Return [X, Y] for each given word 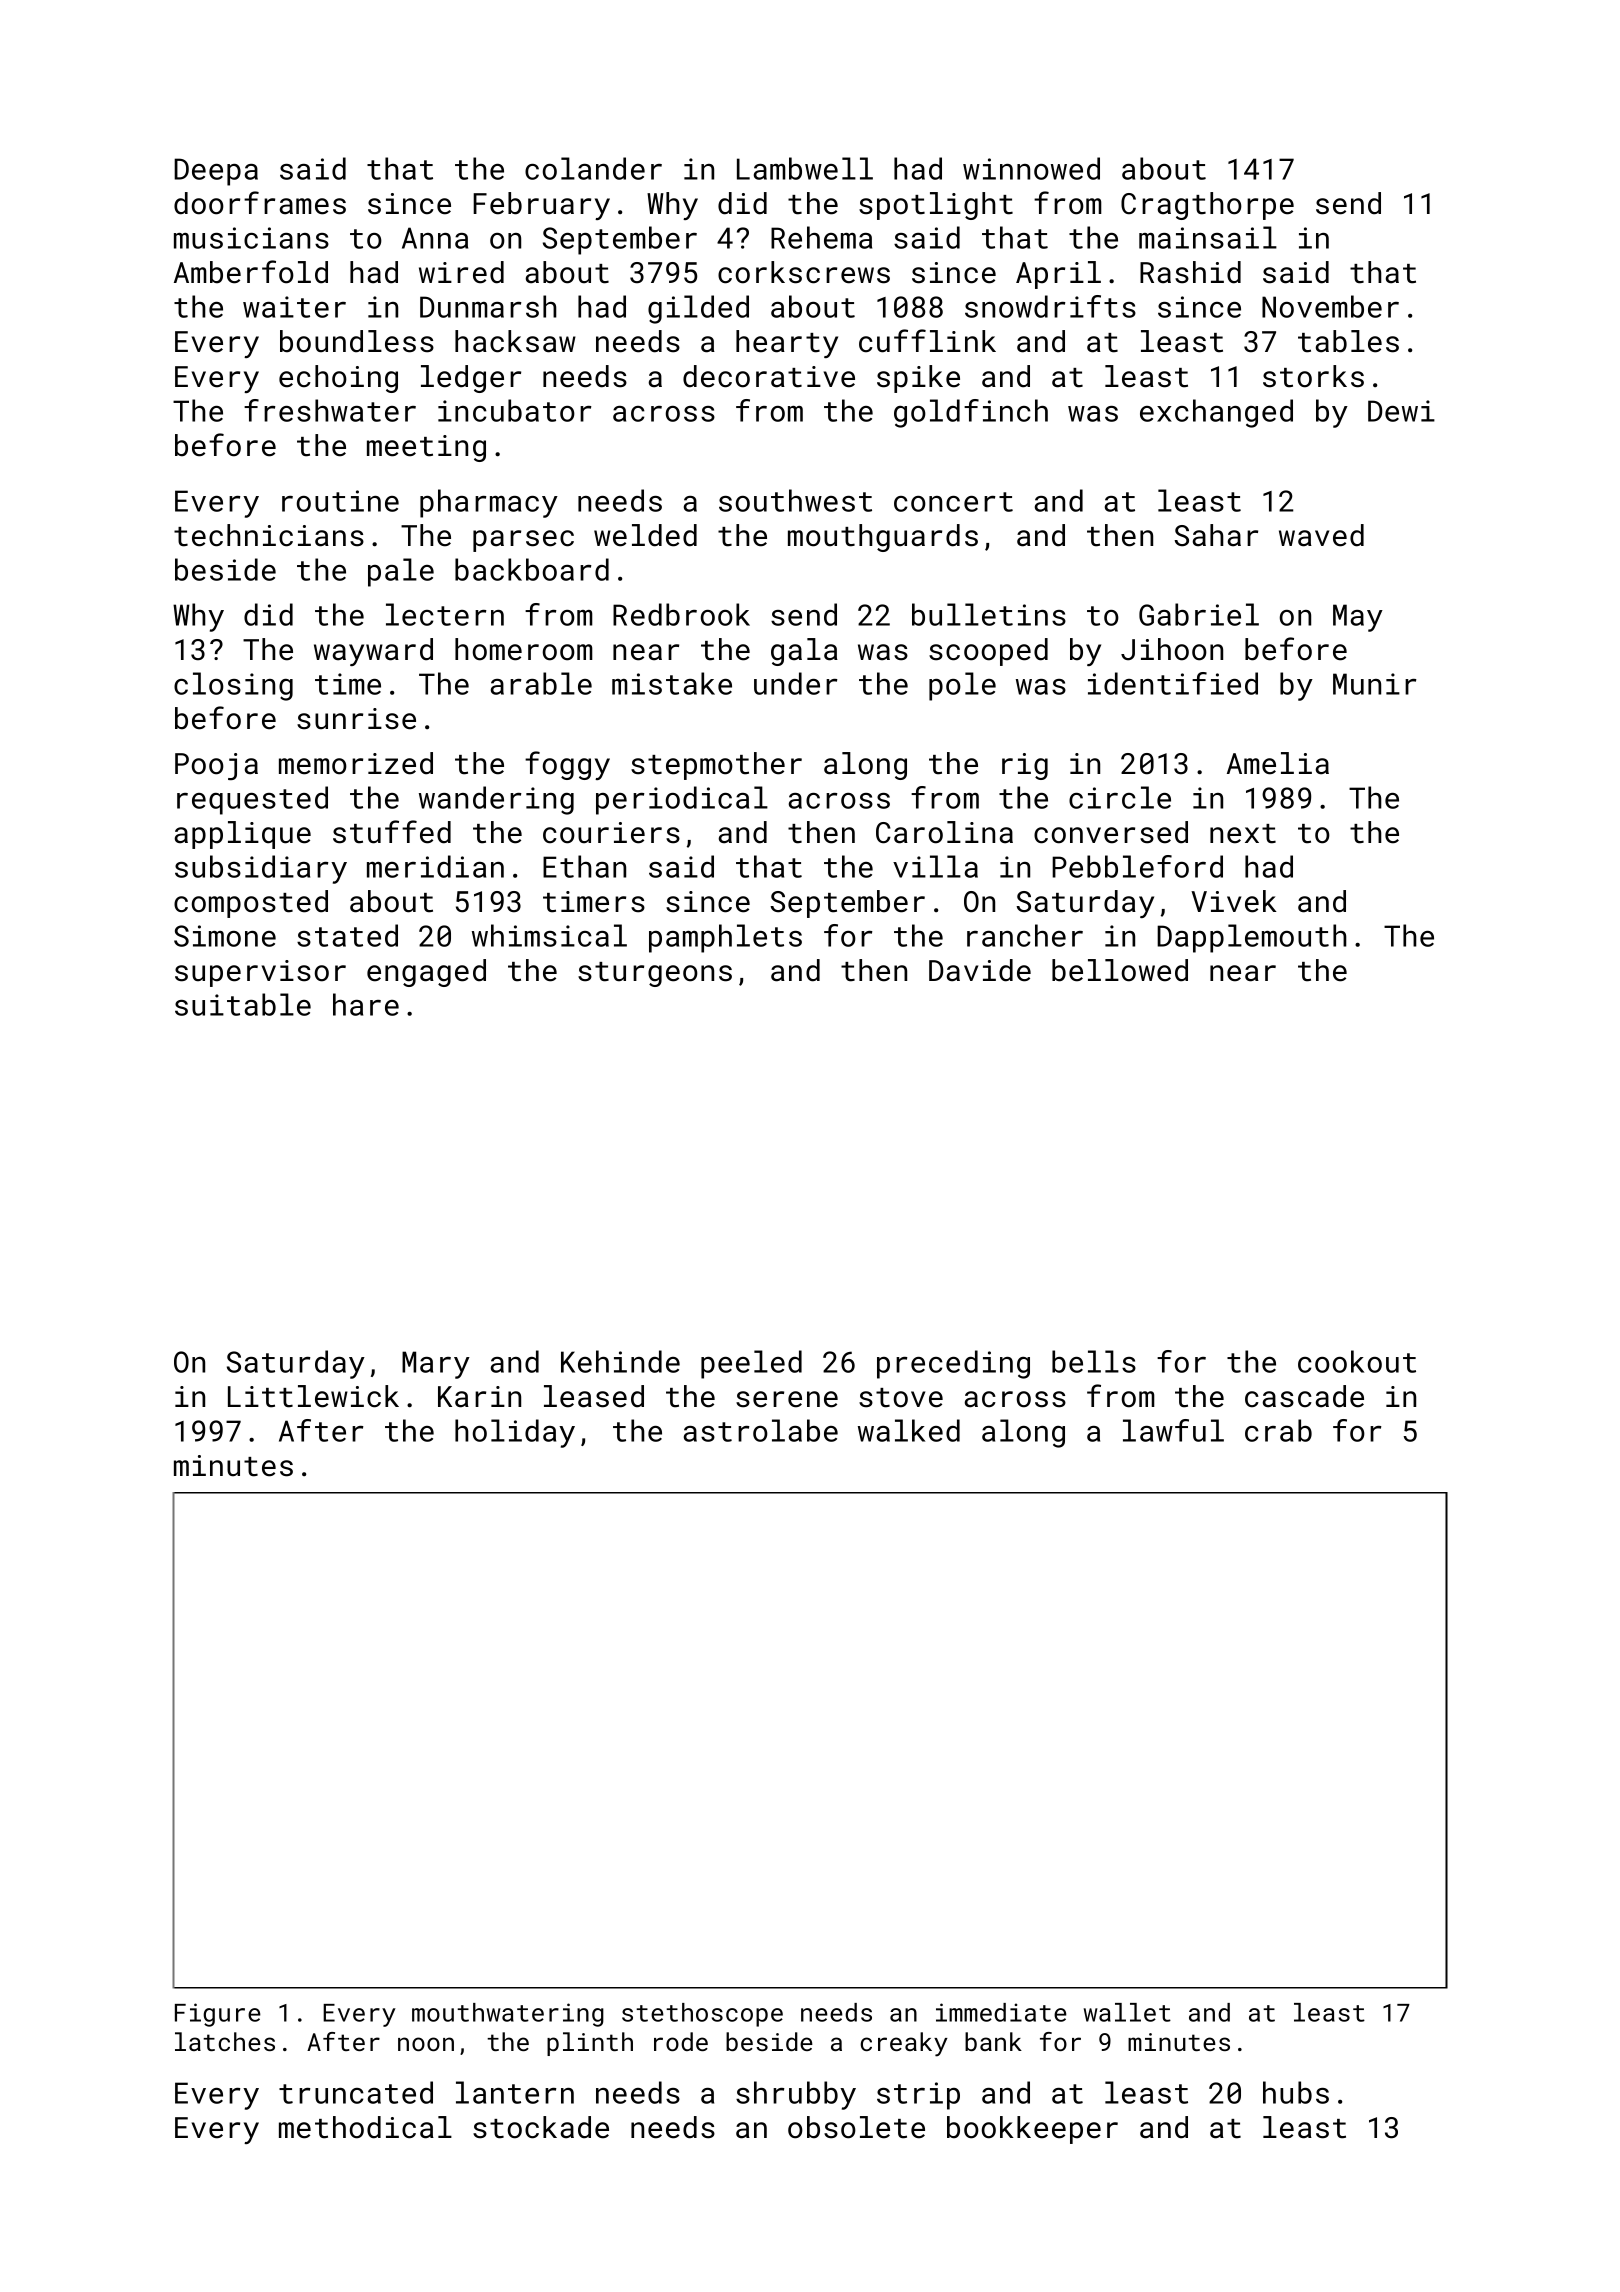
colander [593, 168]
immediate [1001, 2012]
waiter [294, 307]
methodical [365, 2127]
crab [1278, 1430]
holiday [515, 1433]
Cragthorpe [1207, 206]
